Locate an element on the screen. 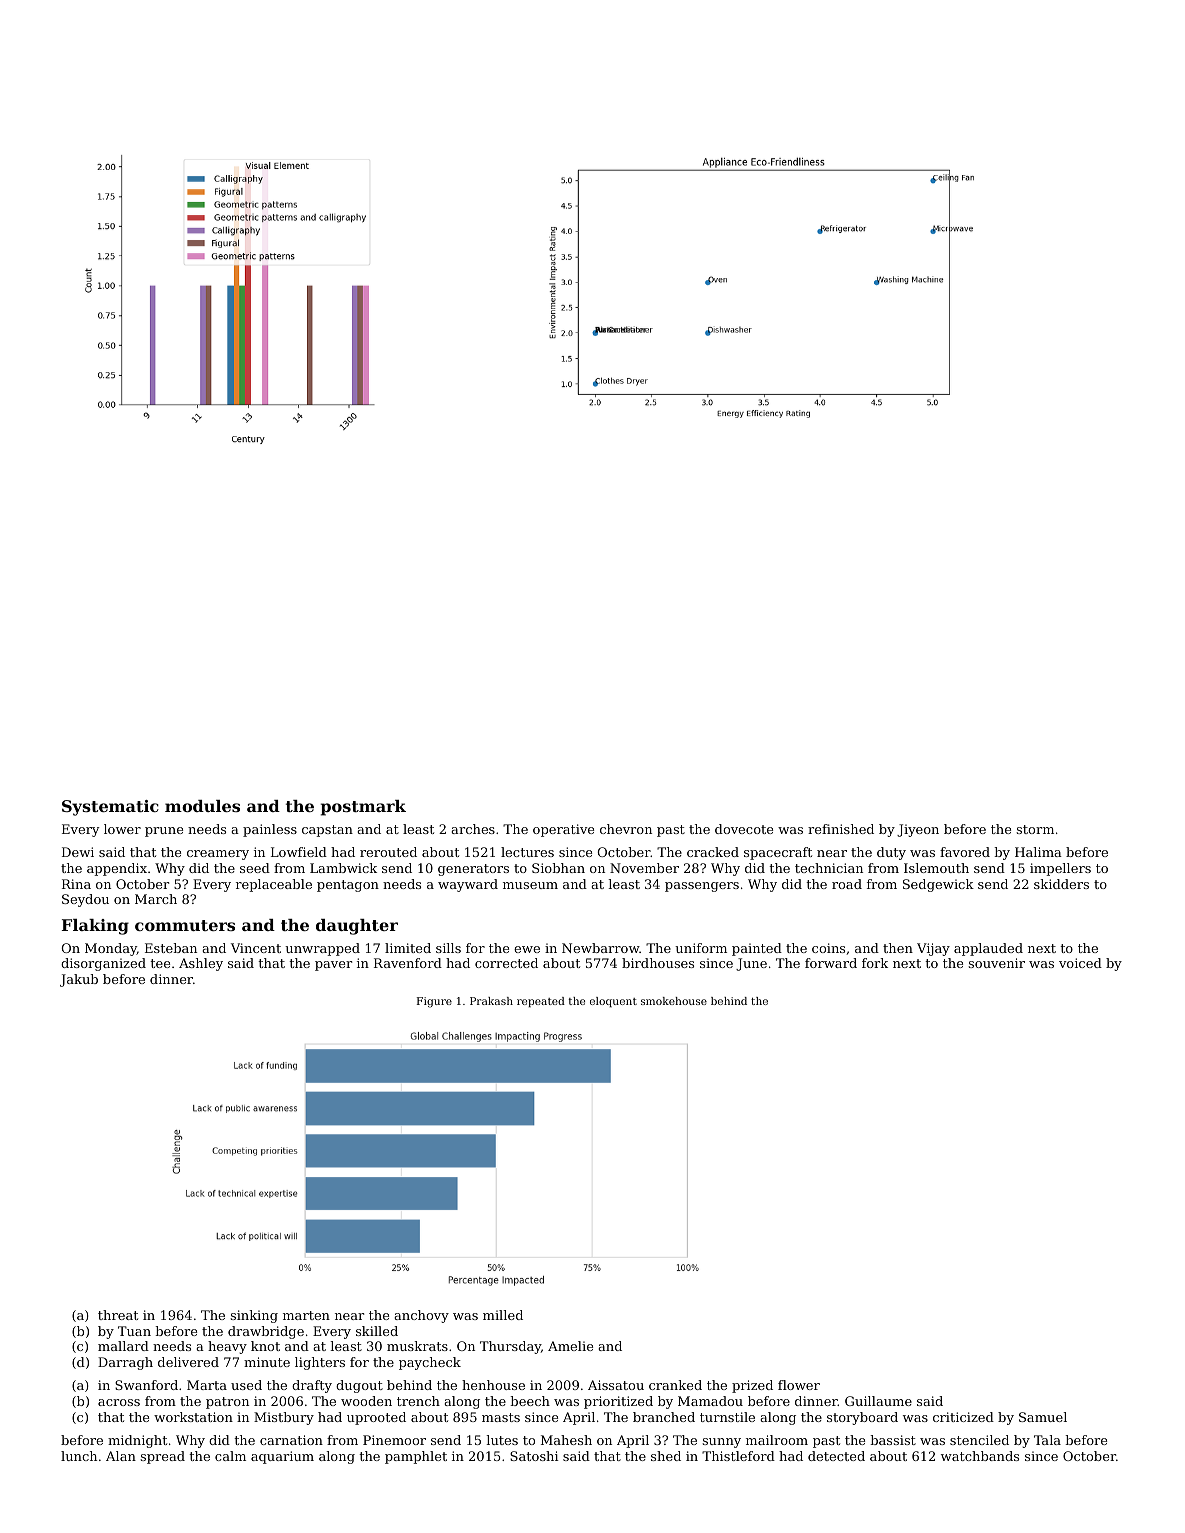 The image size is (1185, 1533). Tuan is located at coordinates (134, 1331).
